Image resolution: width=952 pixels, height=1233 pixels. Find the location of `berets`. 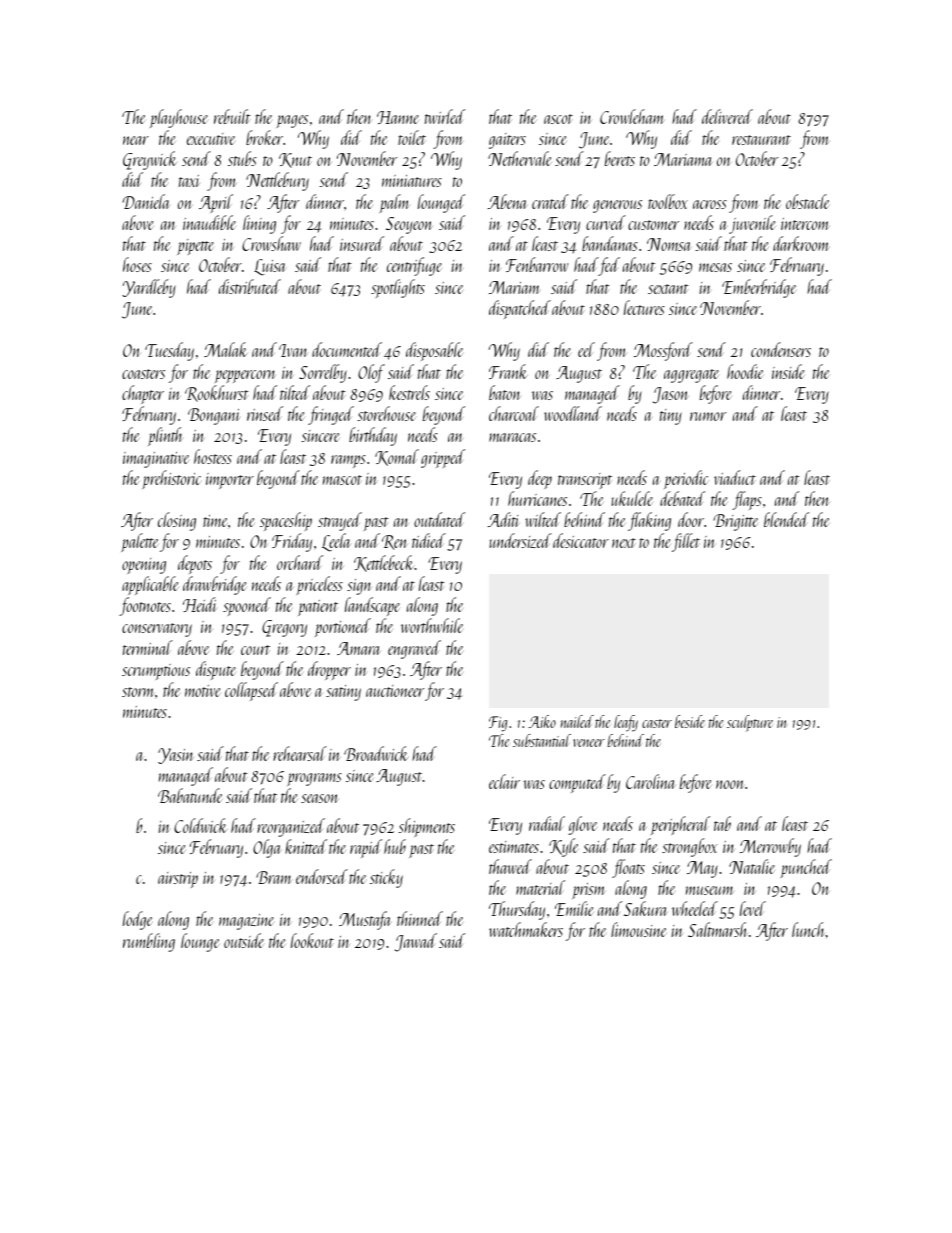

berets is located at coordinates (620, 158).
